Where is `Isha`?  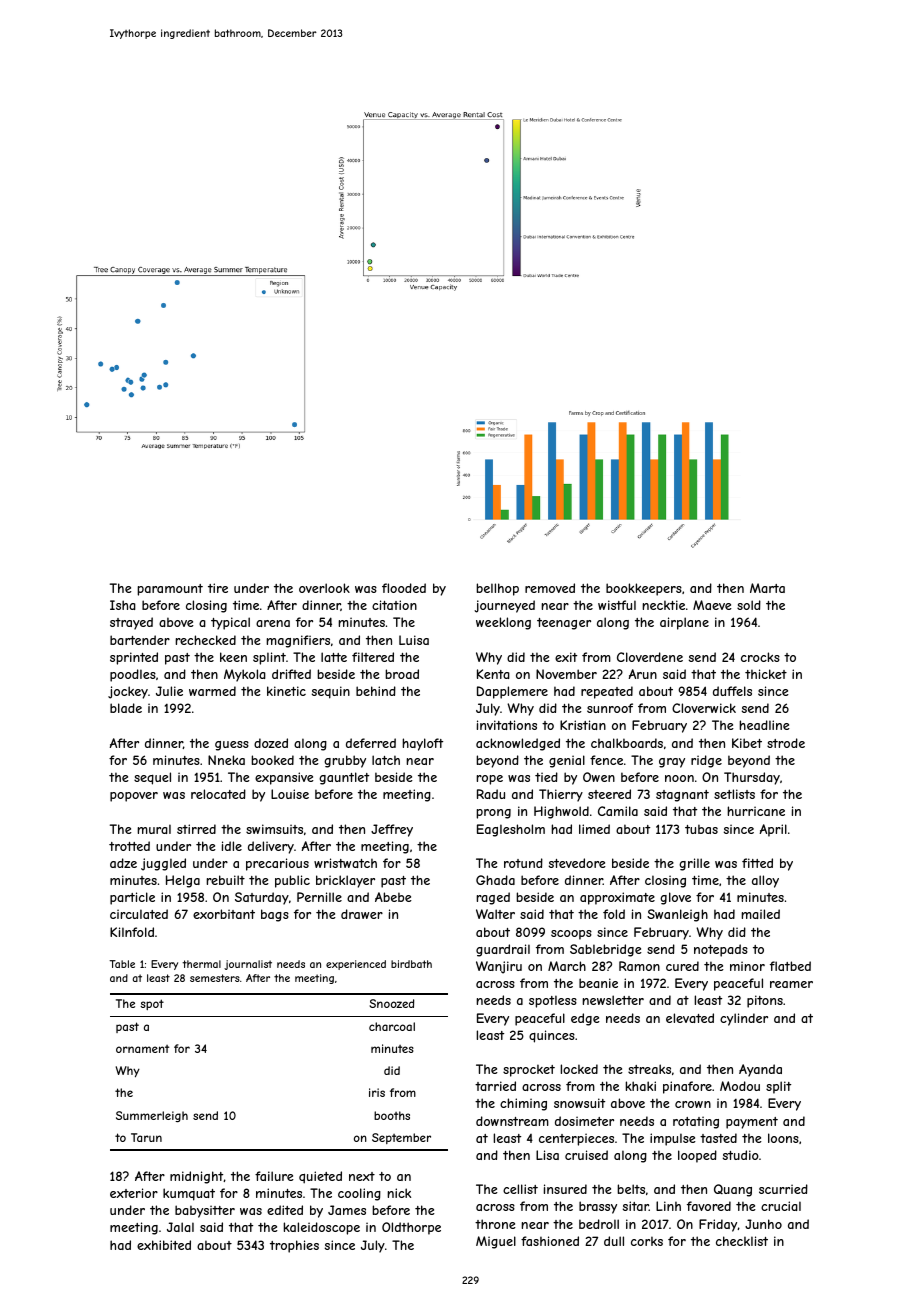 Isha is located at coordinates (123, 605).
